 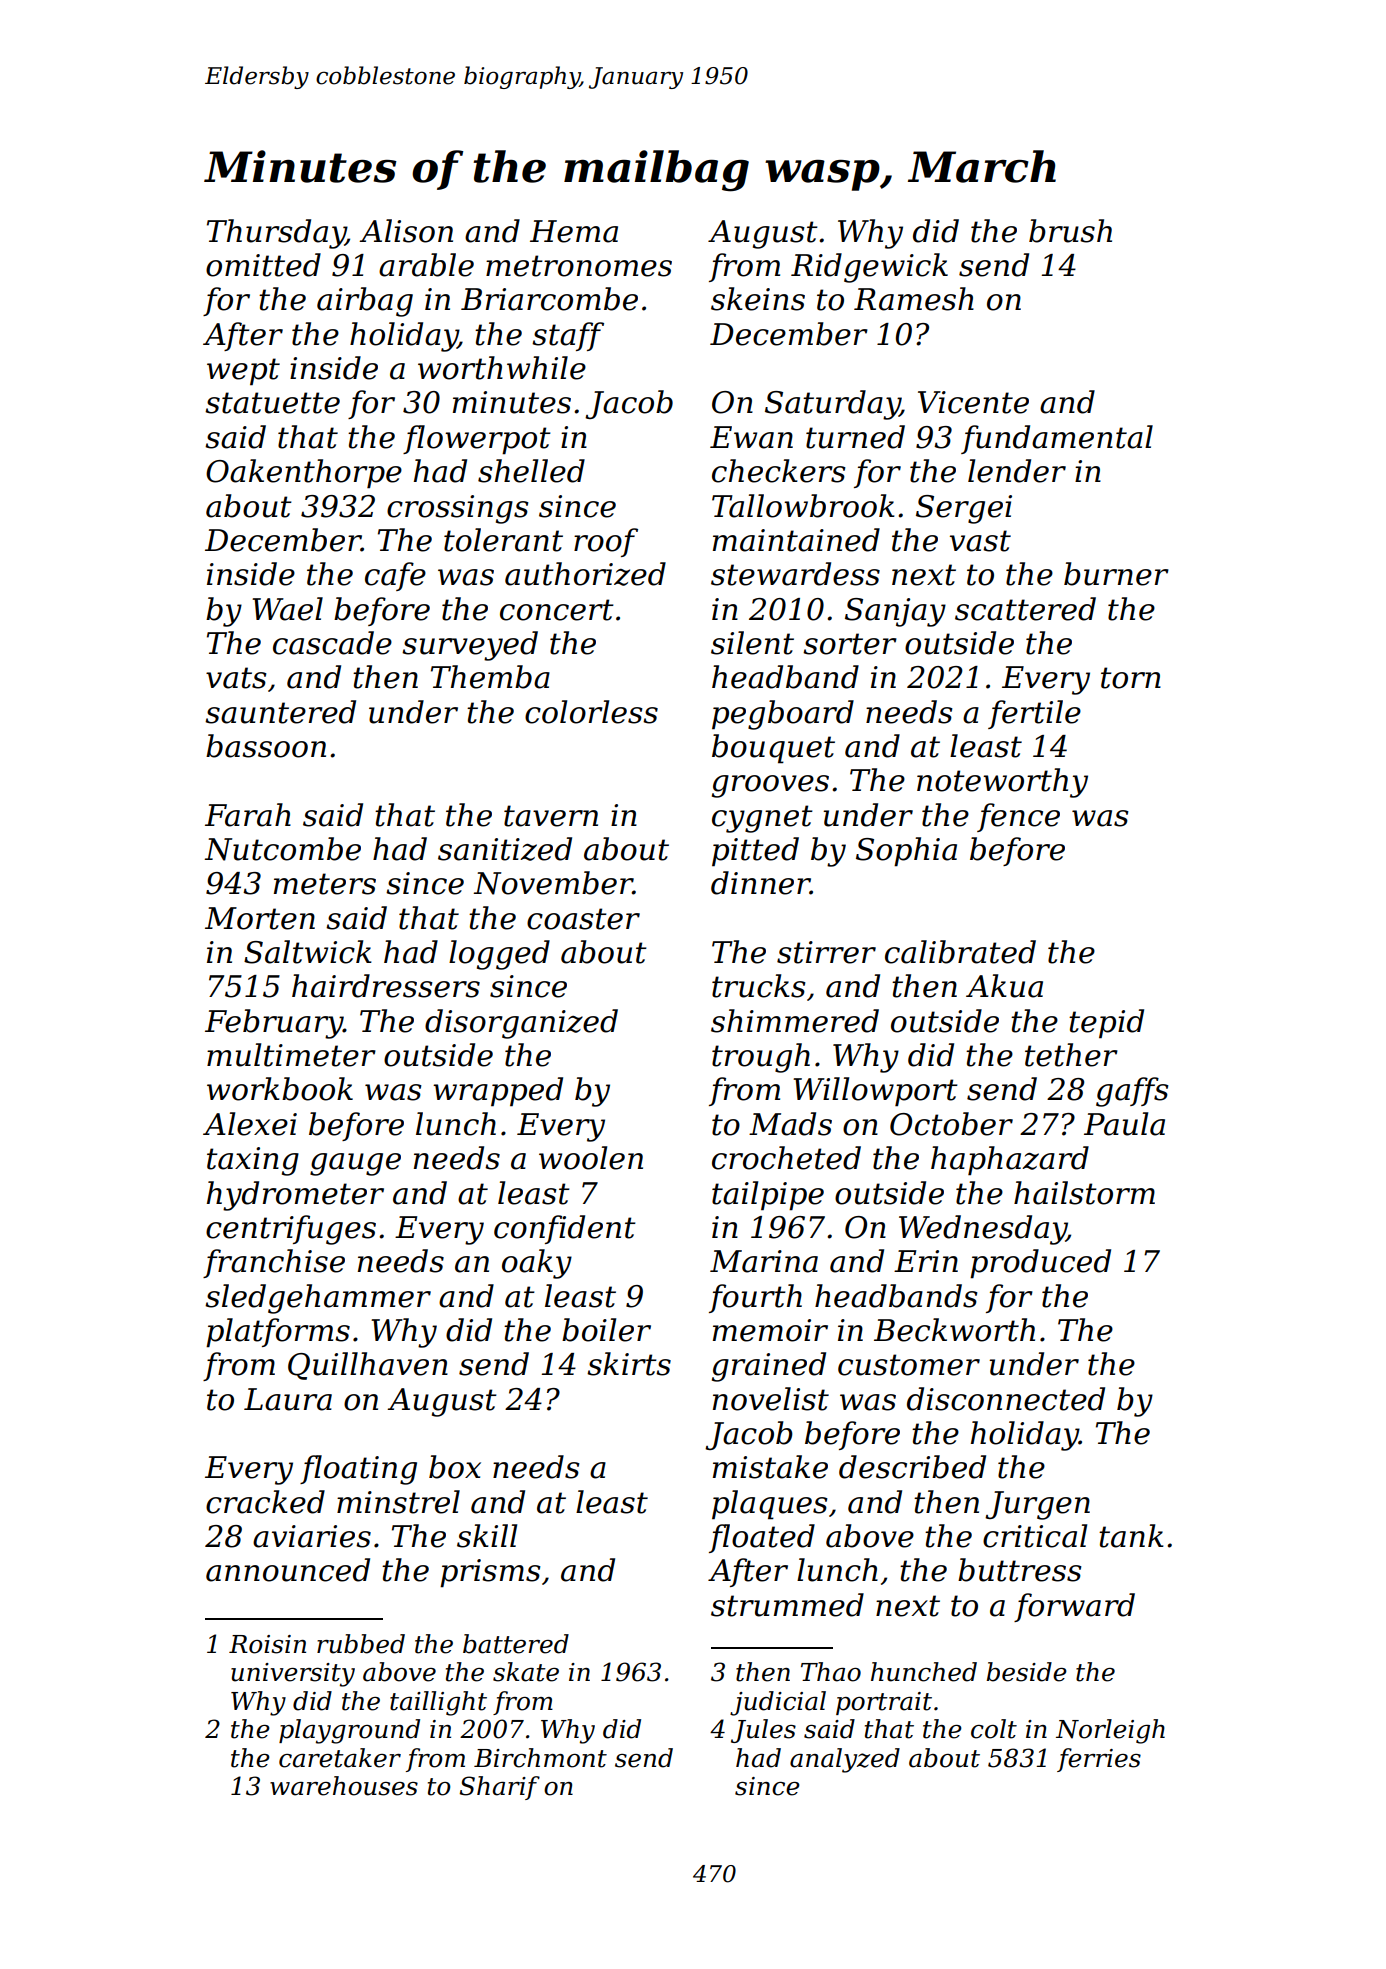 What do you see at coordinates (500, 1788) in the image?
I see `Sharif` at bounding box center [500, 1788].
